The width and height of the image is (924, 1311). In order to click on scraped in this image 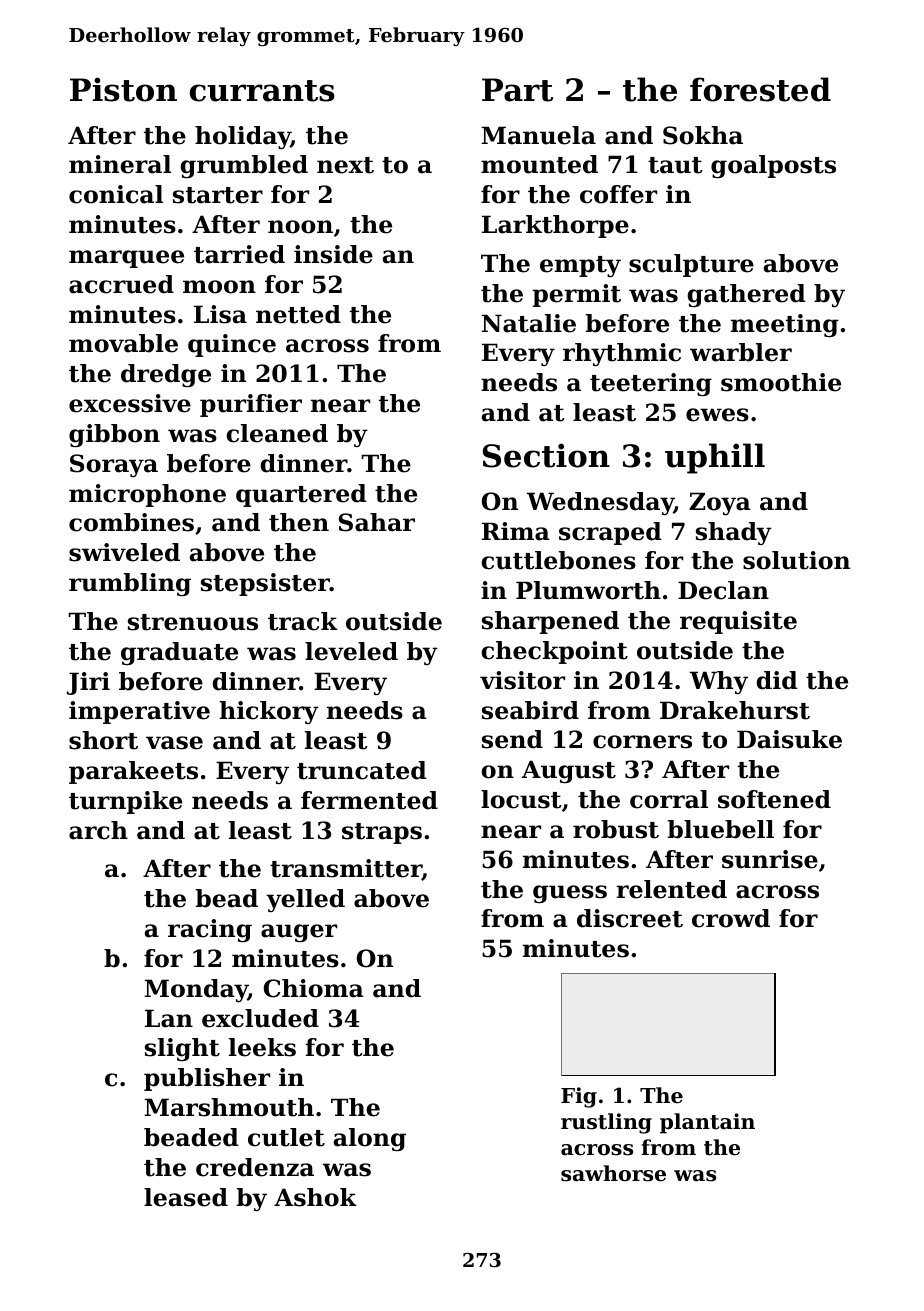, I will do `click(610, 533)`.
